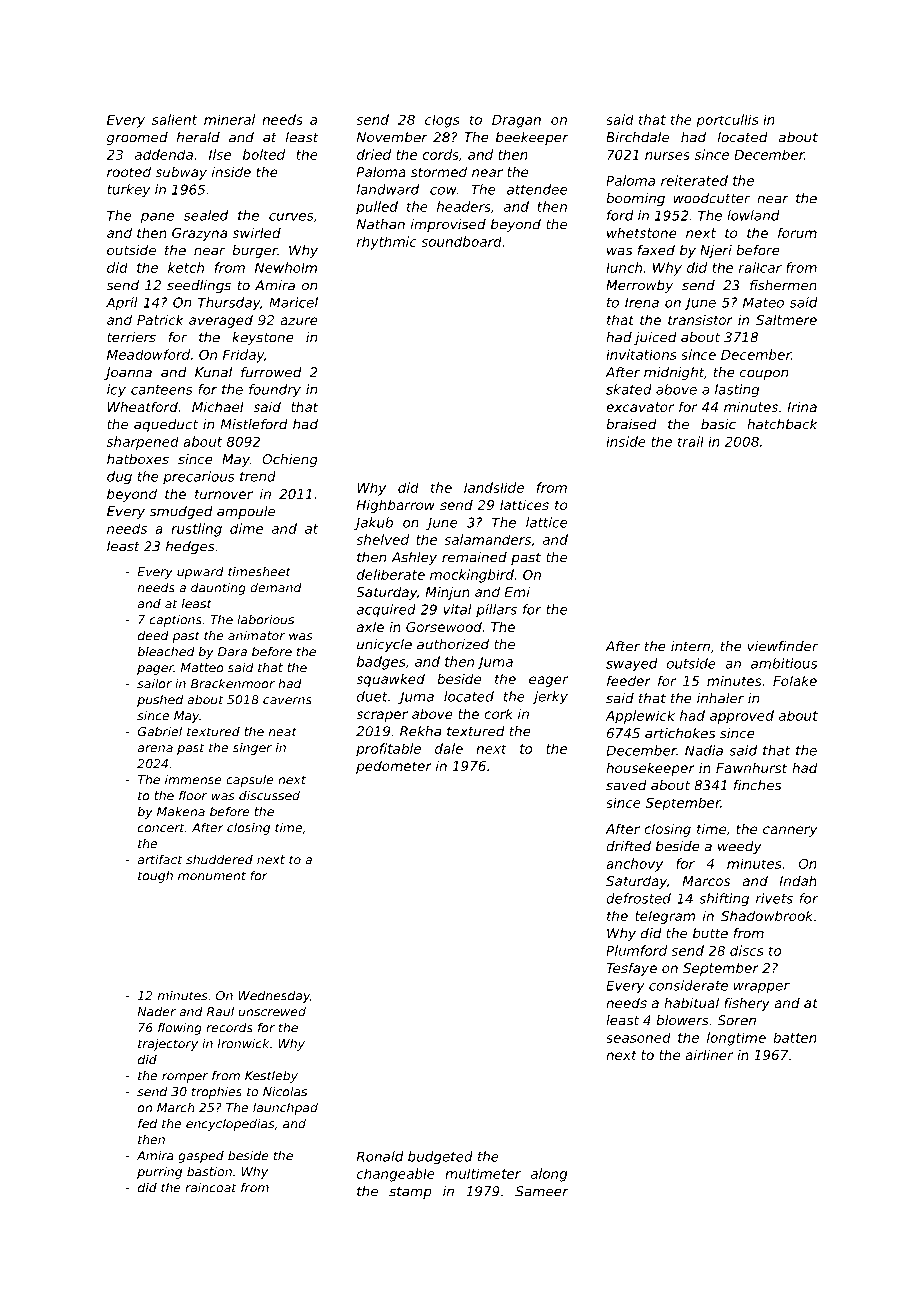 Image resolution: width=924 pixels, height=1308 pixels. What do you see at coordinates (154, 684) in the screenshot?
I see `sailor` at bounding box center [154, 684].
